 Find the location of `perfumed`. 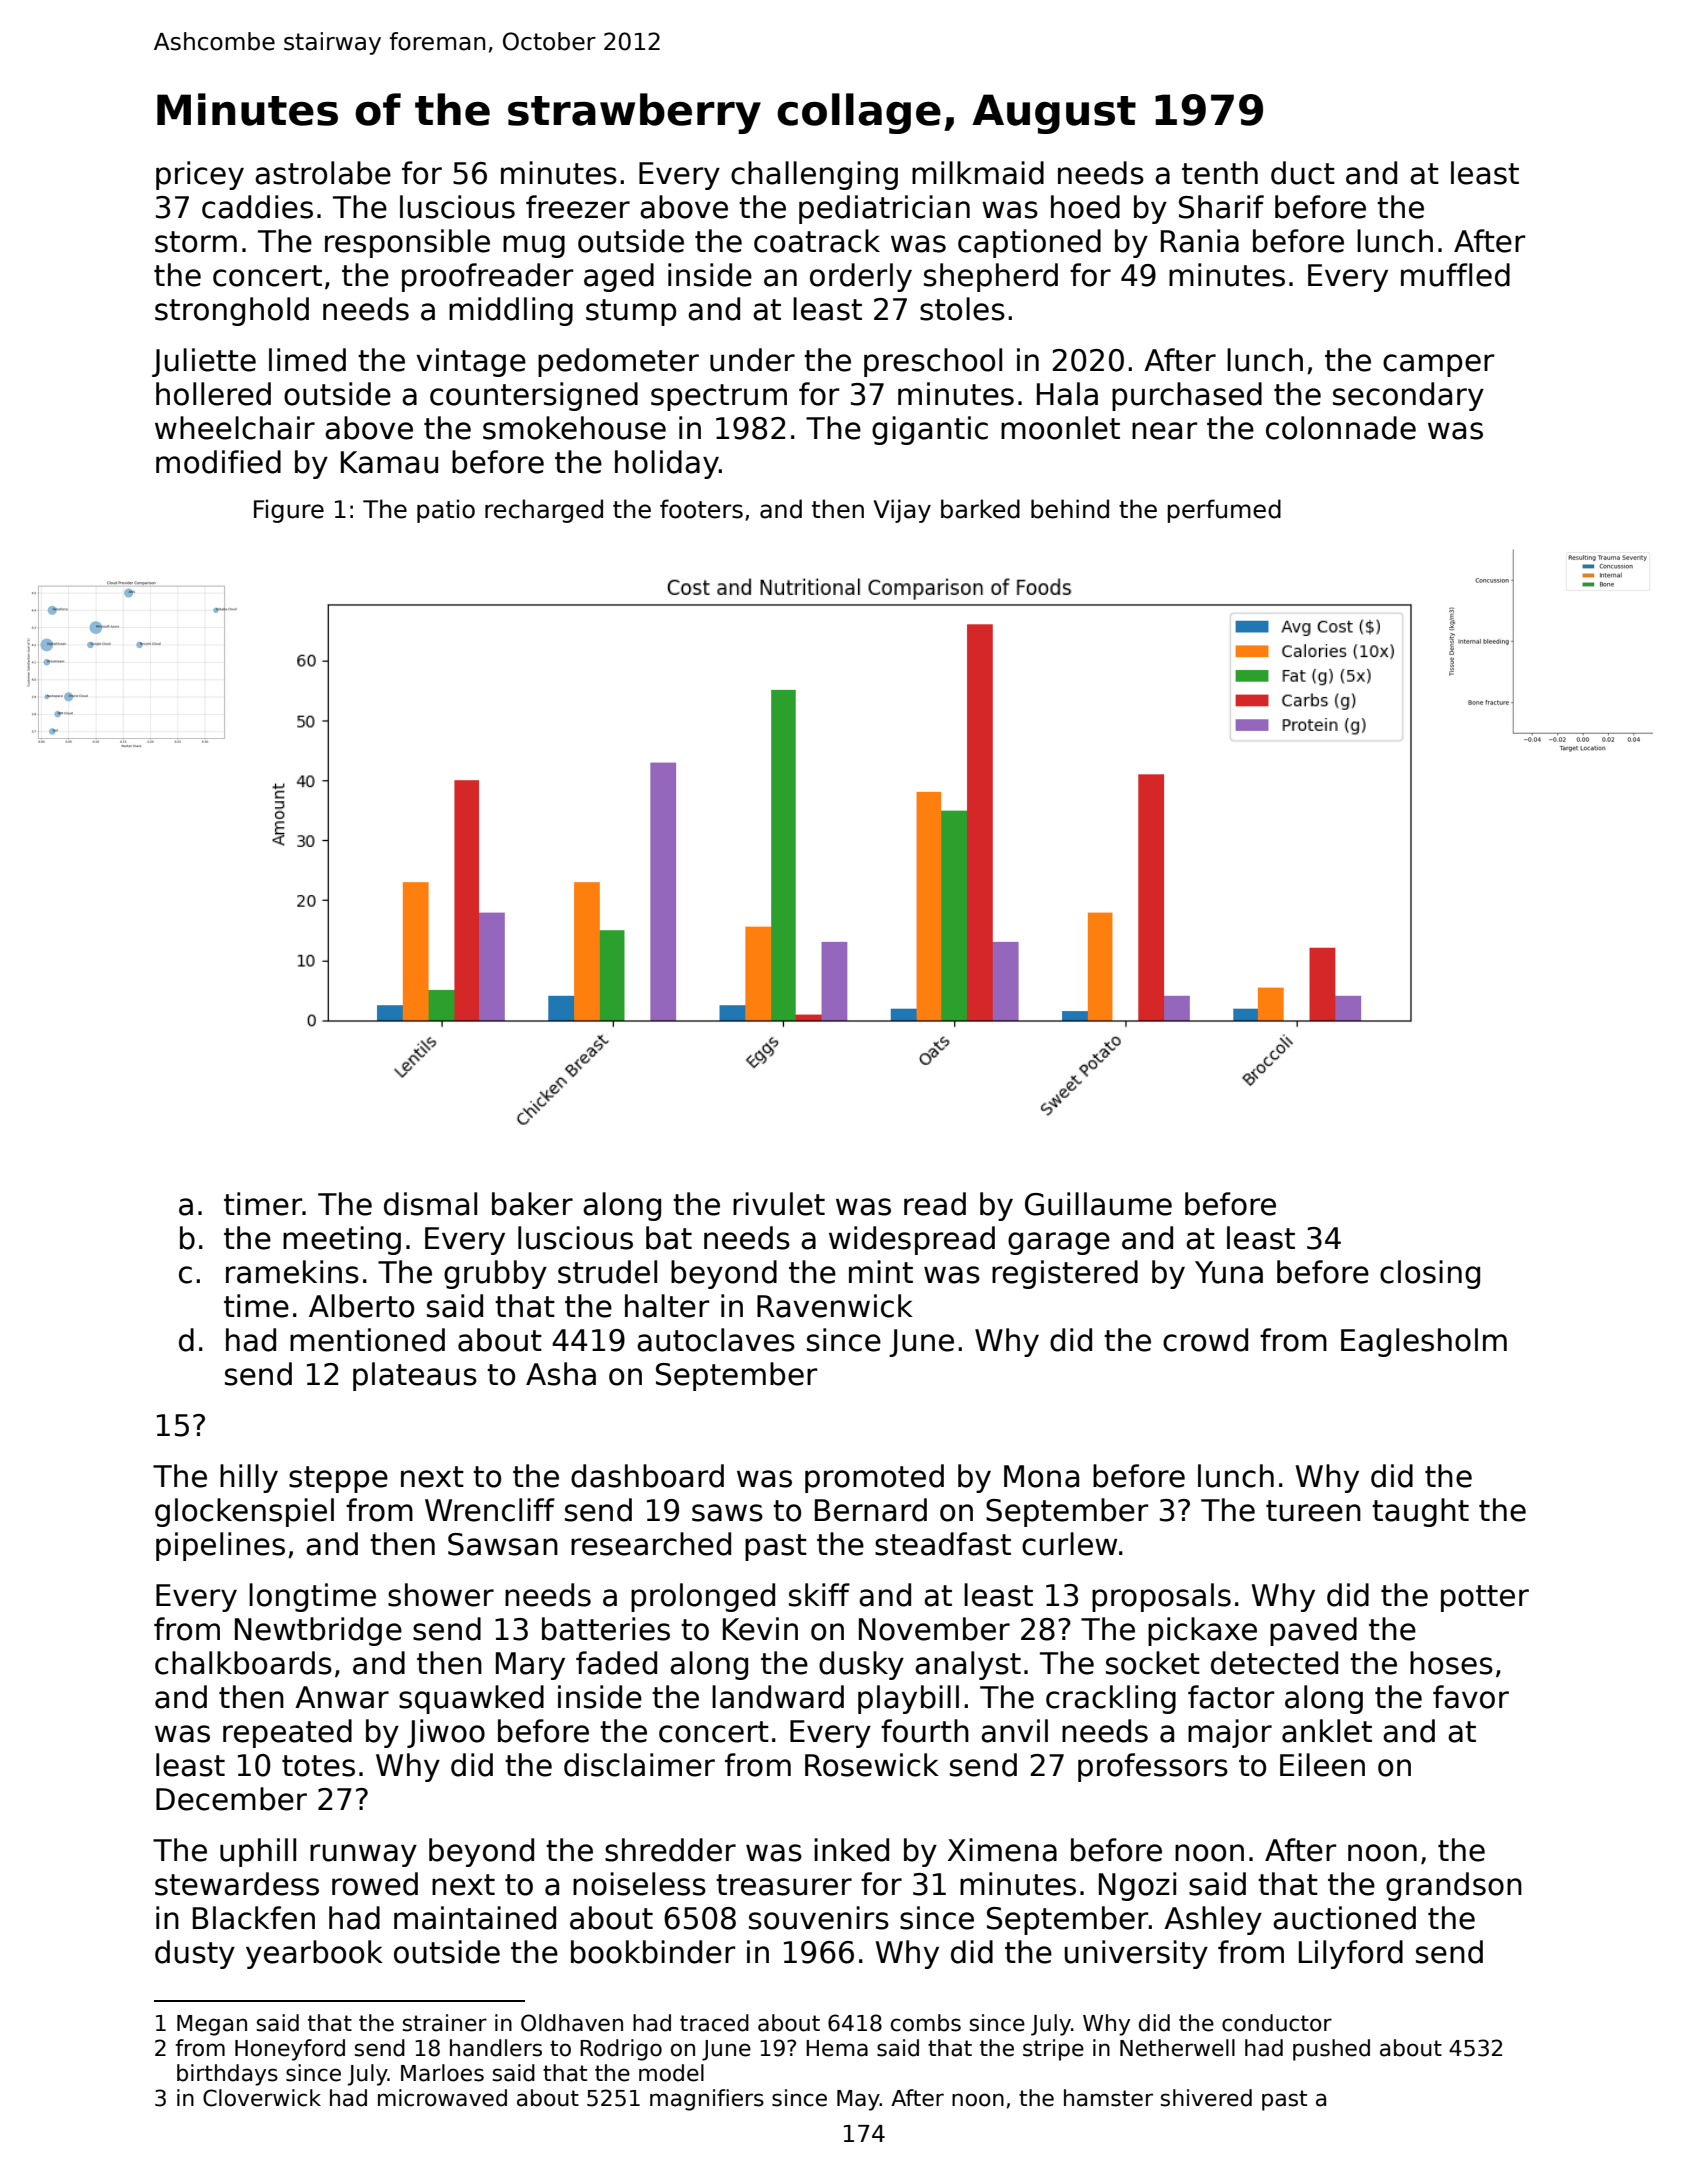

perfumed is located at coordinates (1224, 511).
